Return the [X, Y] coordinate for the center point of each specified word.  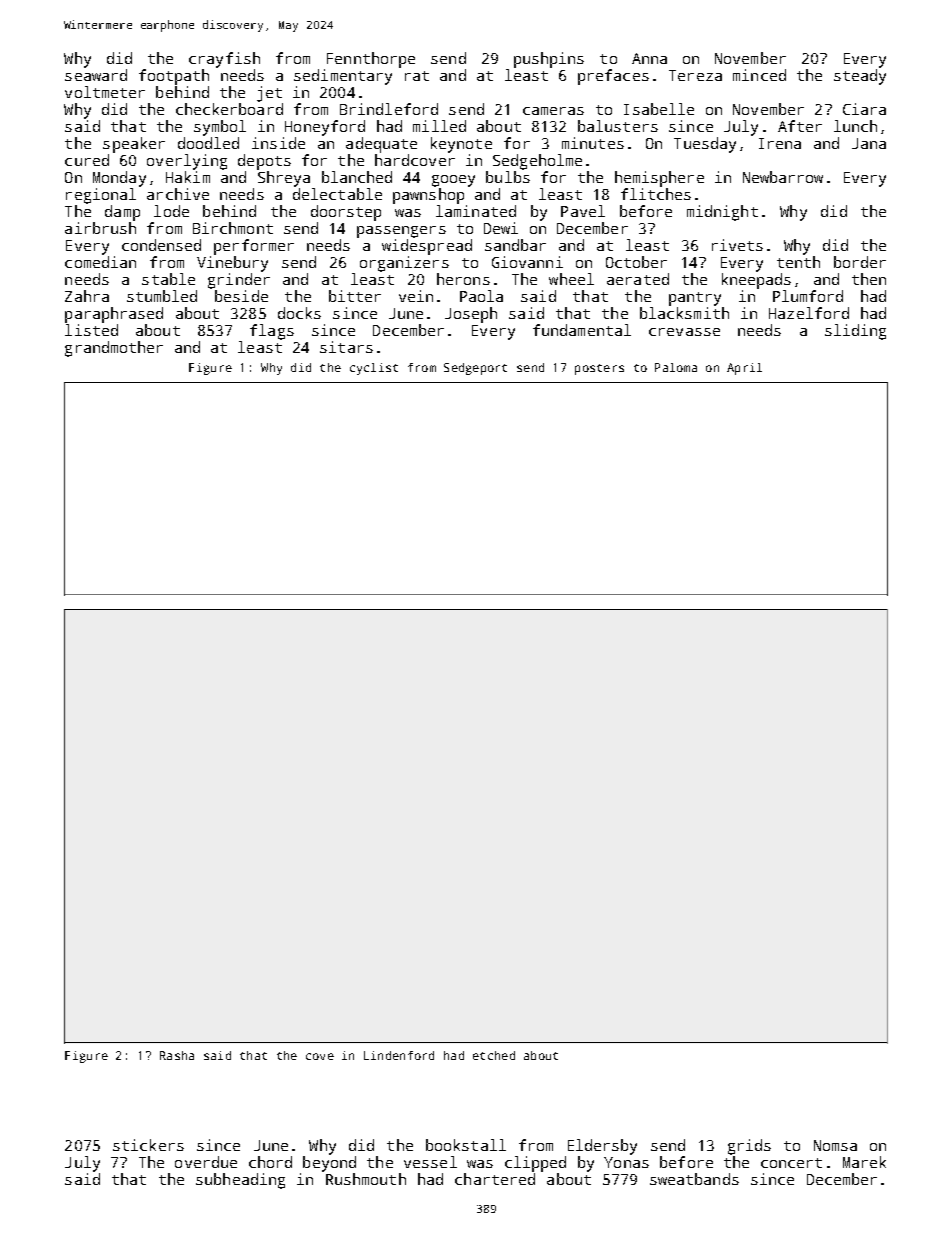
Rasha [177, 1055]
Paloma [676, 367]
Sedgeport [475, 369]
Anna [649, 58]
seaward [96, 75]
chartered [495, 1179]
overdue [206, 1162]
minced [759, 75]
